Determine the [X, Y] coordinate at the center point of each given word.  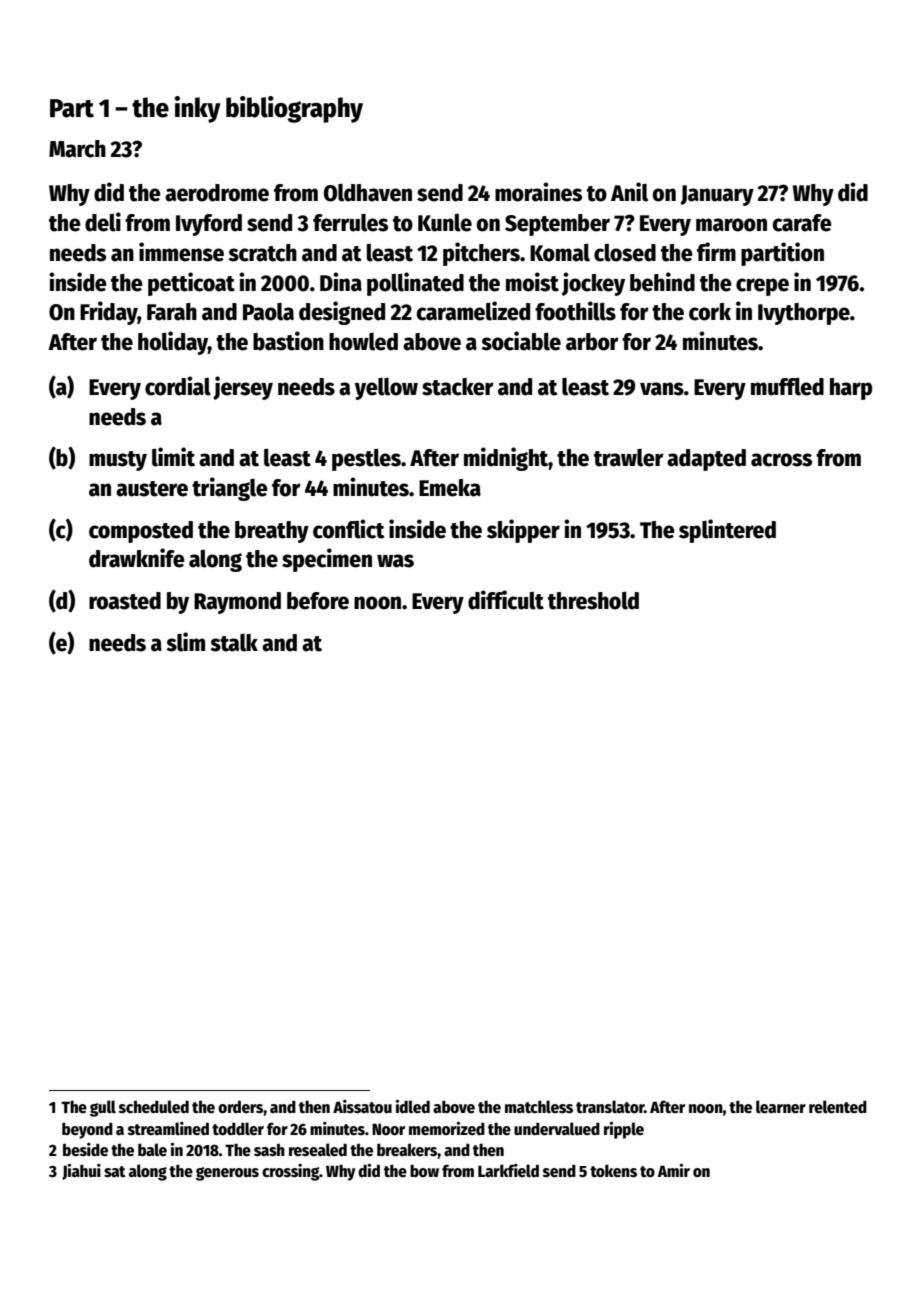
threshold [593, 601]
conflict [348, 529]
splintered [727, 531]
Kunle [445, 223]
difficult [506, 600]
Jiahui [81, 1172]
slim [185, 642]
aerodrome [217, 193]
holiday [173, 343]
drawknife [137, 558]
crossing [290, 1172]
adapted [706, 460]
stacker [457, 387]
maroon [731, 225]
